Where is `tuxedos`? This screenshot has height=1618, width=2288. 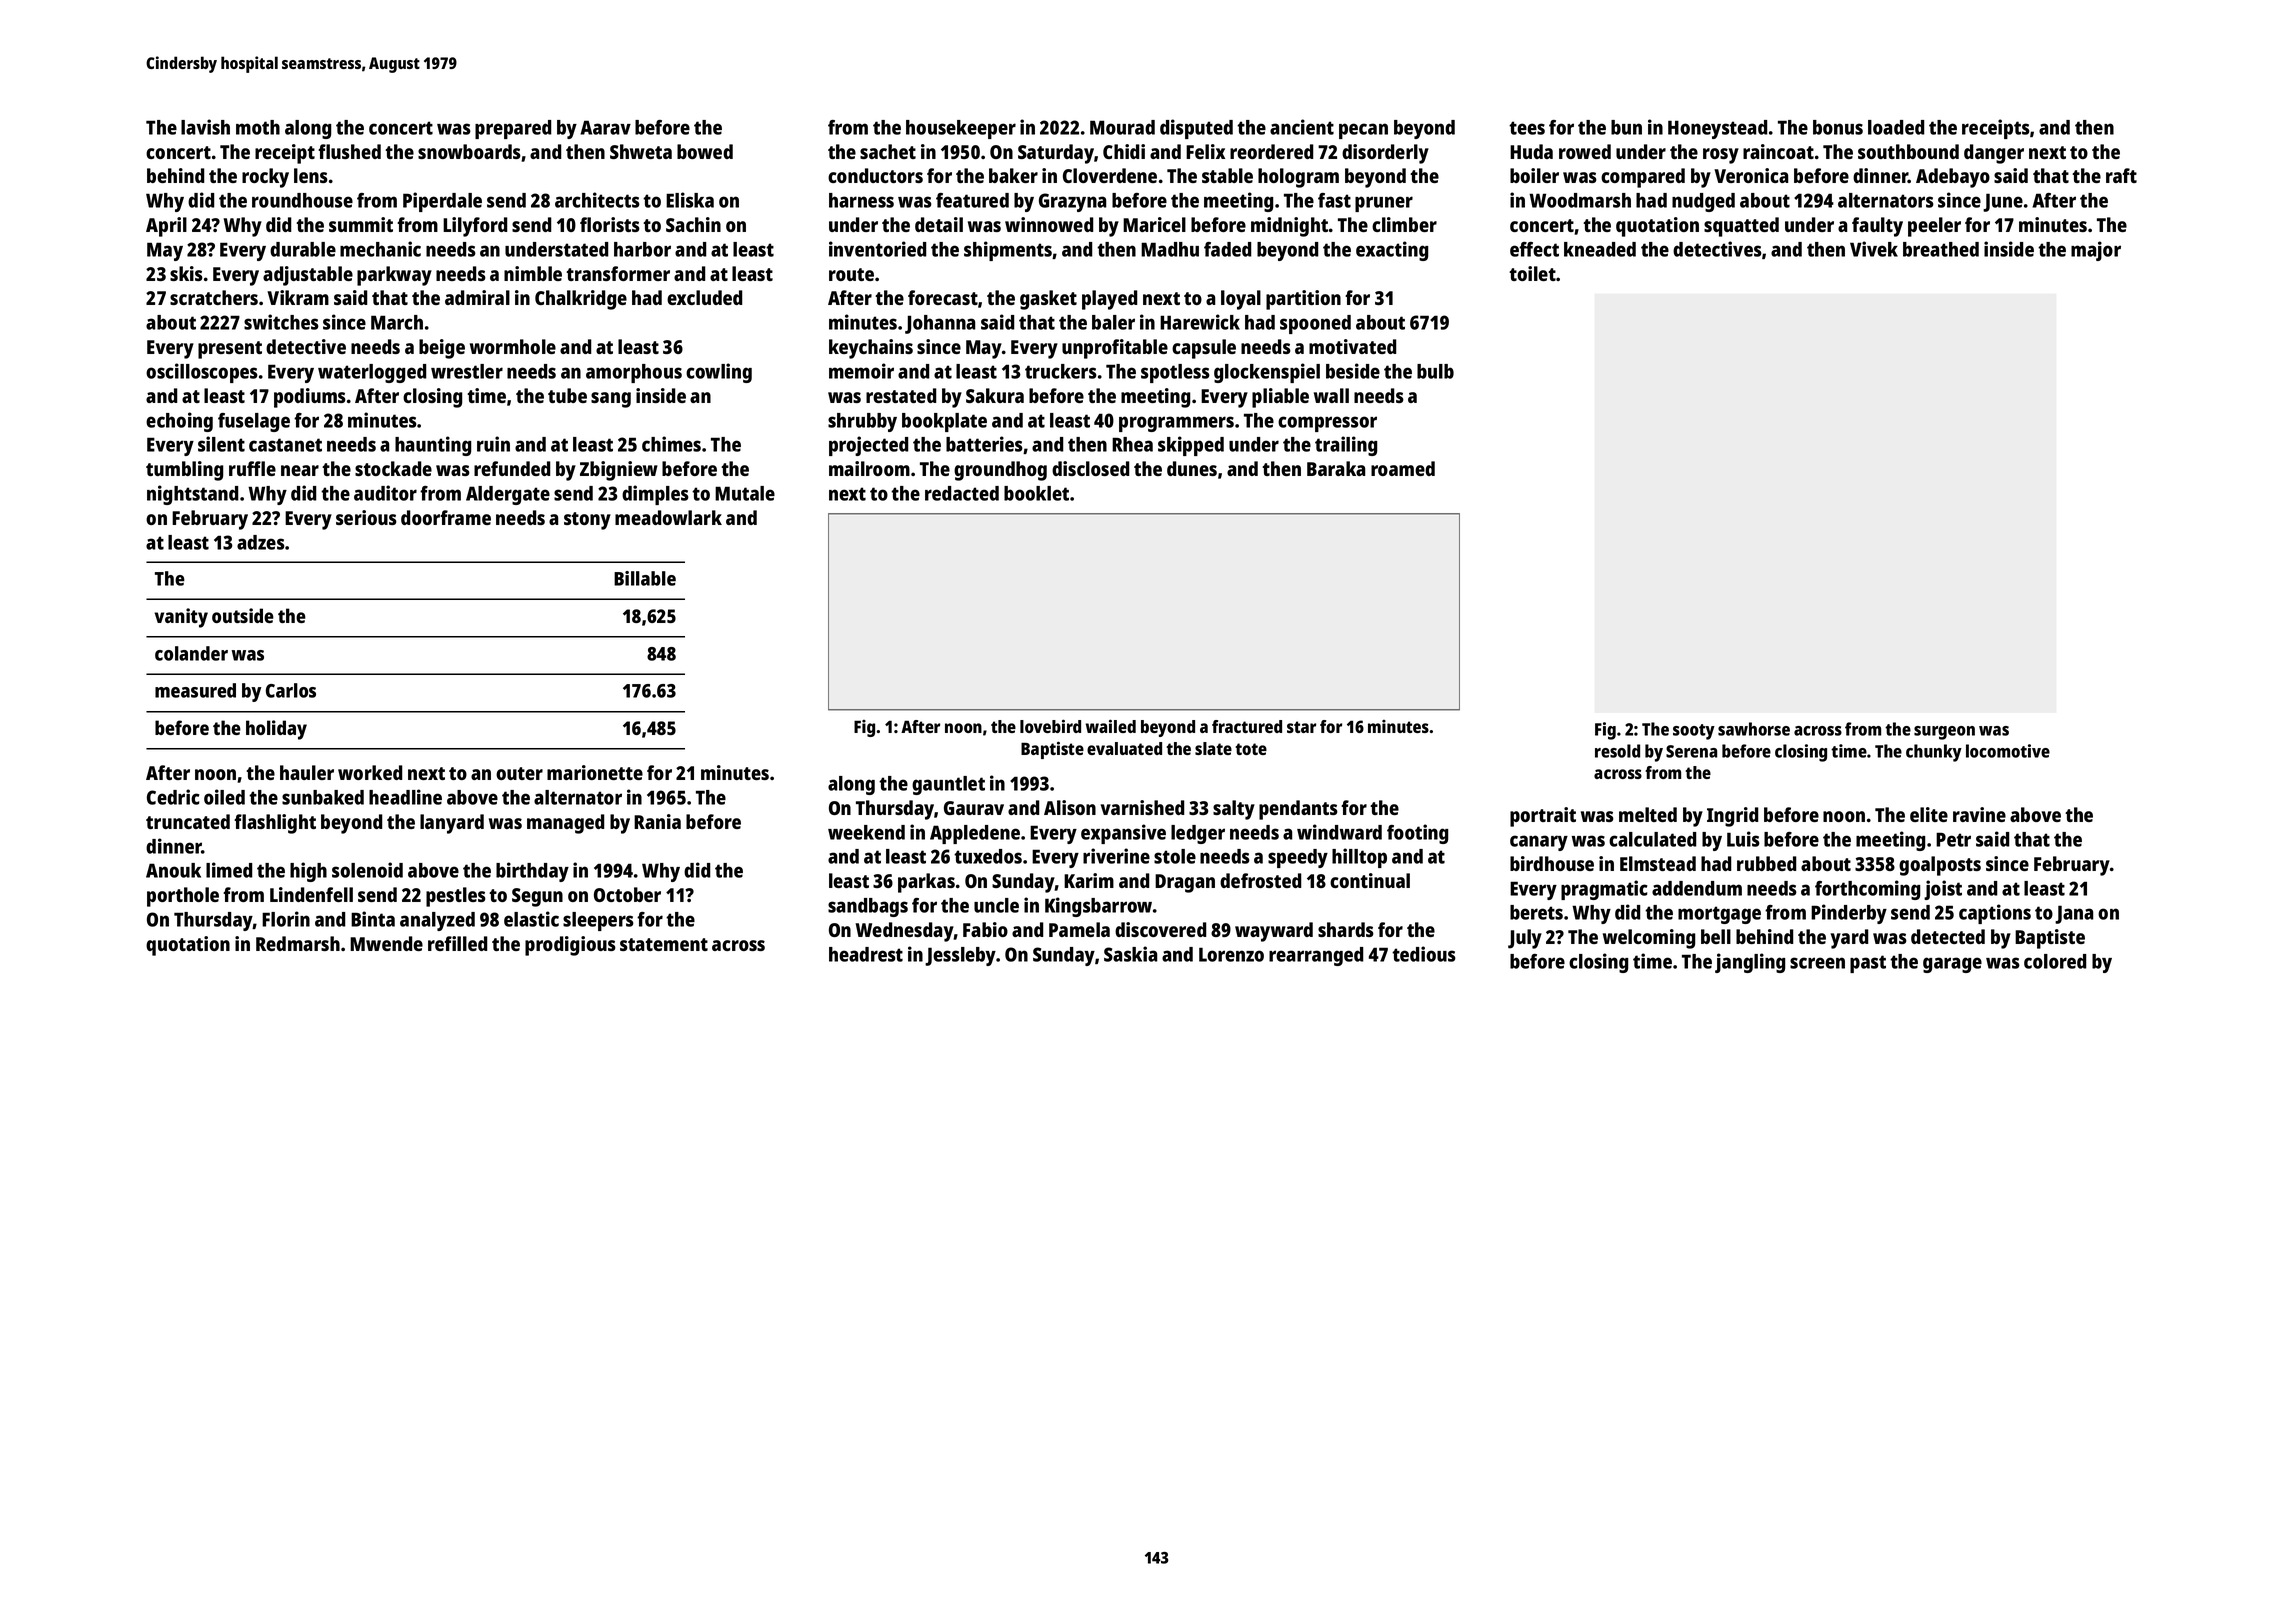 tuxedos is located at coordinates (988, 856).
